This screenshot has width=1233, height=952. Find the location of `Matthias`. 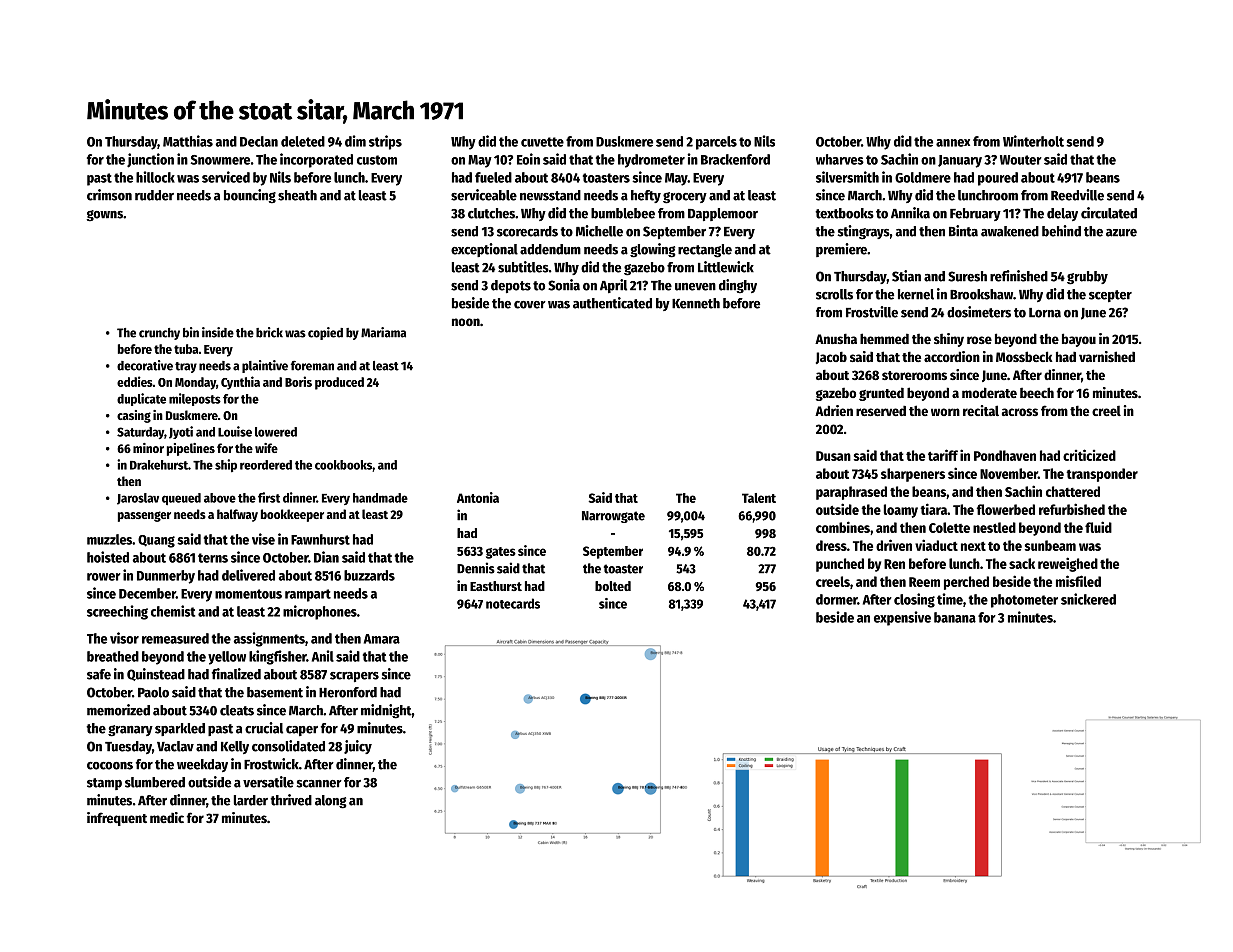

Matthias is located at coordinates (188, 141).
